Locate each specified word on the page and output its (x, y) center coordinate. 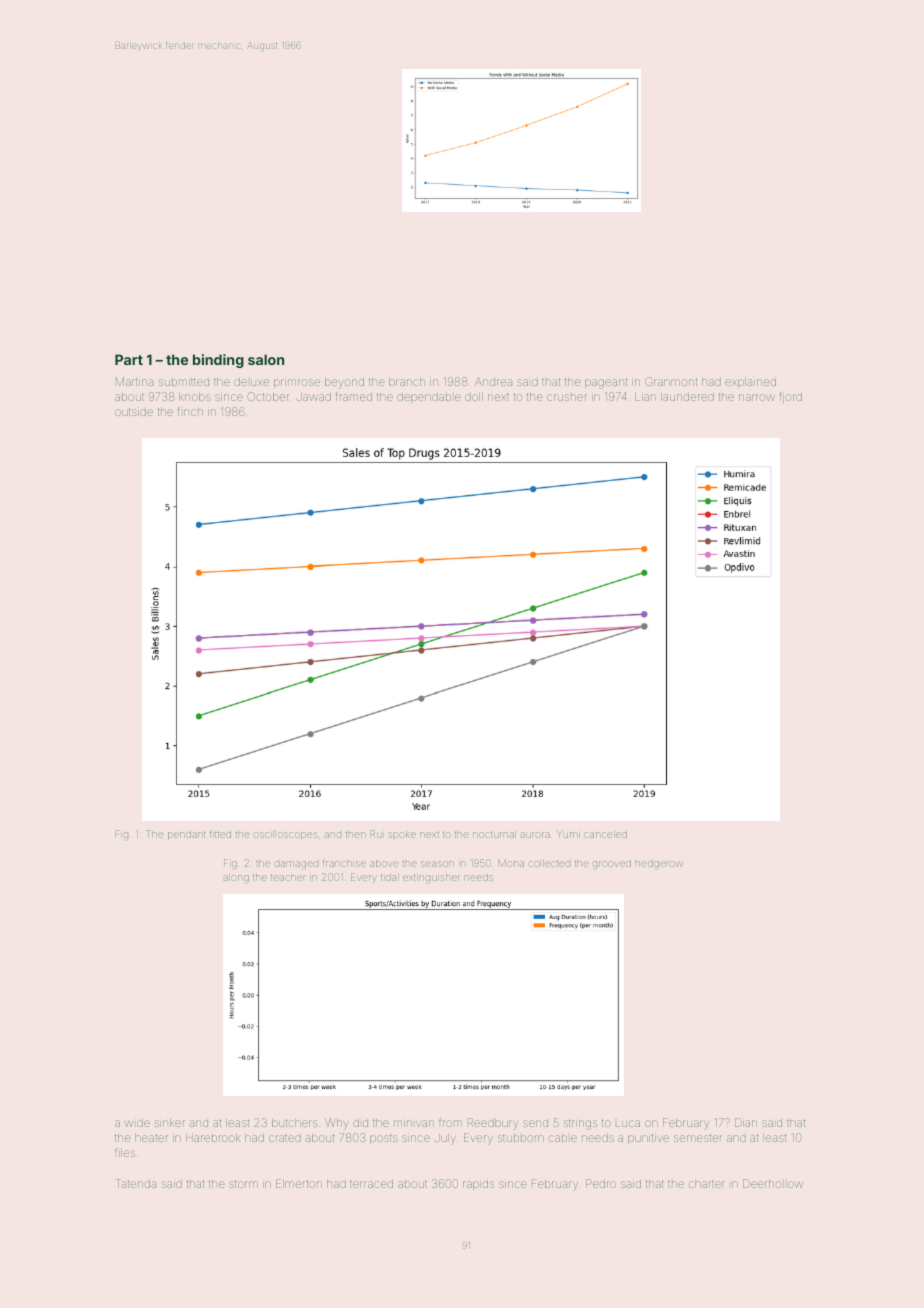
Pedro (601, 1183)
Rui (377, 834)
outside (134, 412)
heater (151, 1138)
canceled (605, 834)
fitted (220, 834)
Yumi (568, 834)
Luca (628, 1123)
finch (190, 411)
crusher (567, 397)
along (236, 878)
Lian (645, 397)
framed (353, 396)
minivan (414, 1123)
